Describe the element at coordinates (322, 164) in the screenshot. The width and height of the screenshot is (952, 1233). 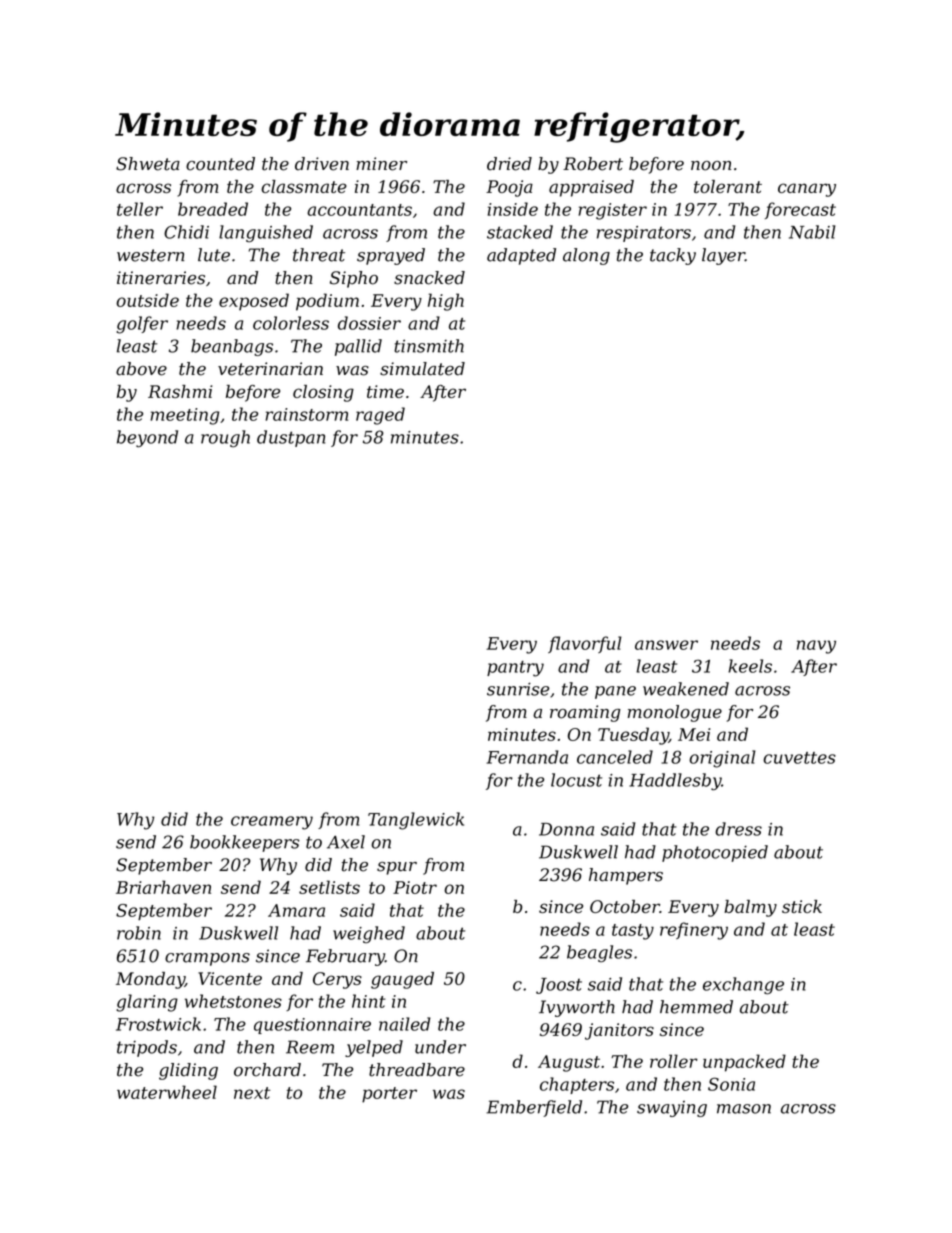
I see `driven` at that location.
